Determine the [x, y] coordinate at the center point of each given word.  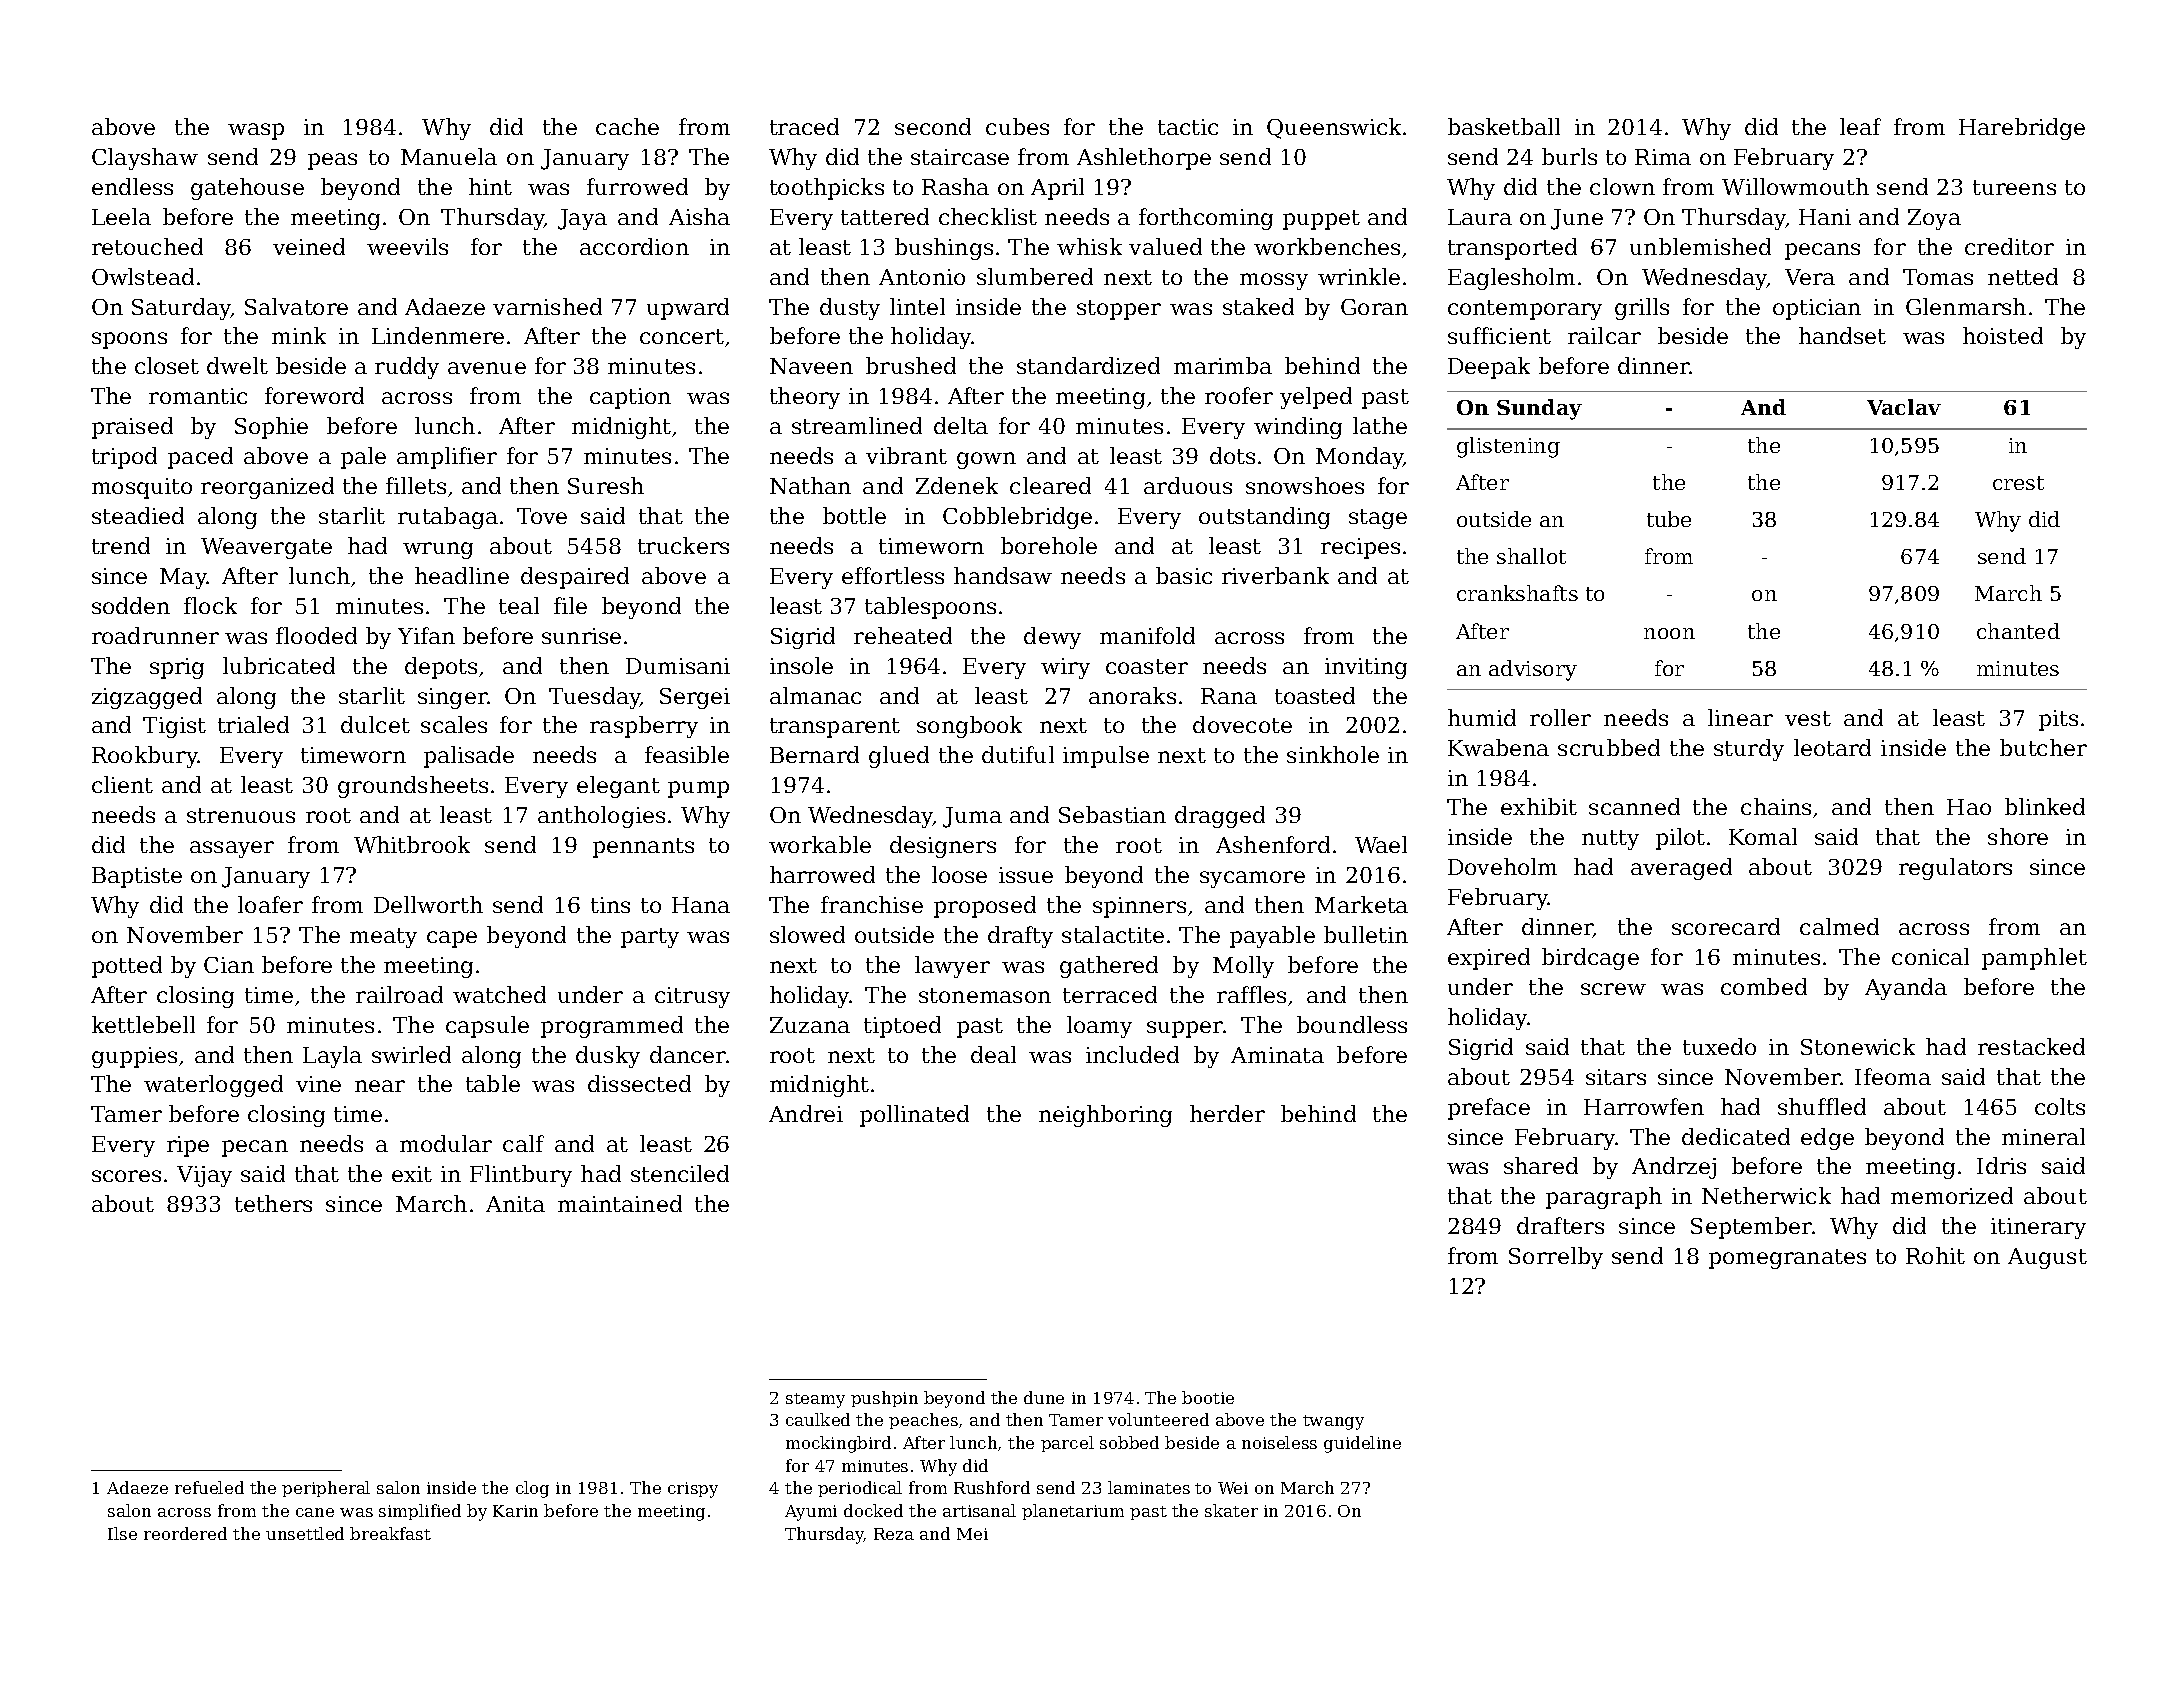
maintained [620, 1203]
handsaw [1003, 575]
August [2047, 1258]
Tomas [1938, 277]
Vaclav [1904, 407]
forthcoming [1206, 219]
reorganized [267, 488]
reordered [185, 1533]
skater [1231, 1510]
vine [318, 1084]
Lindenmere [438, 335]
